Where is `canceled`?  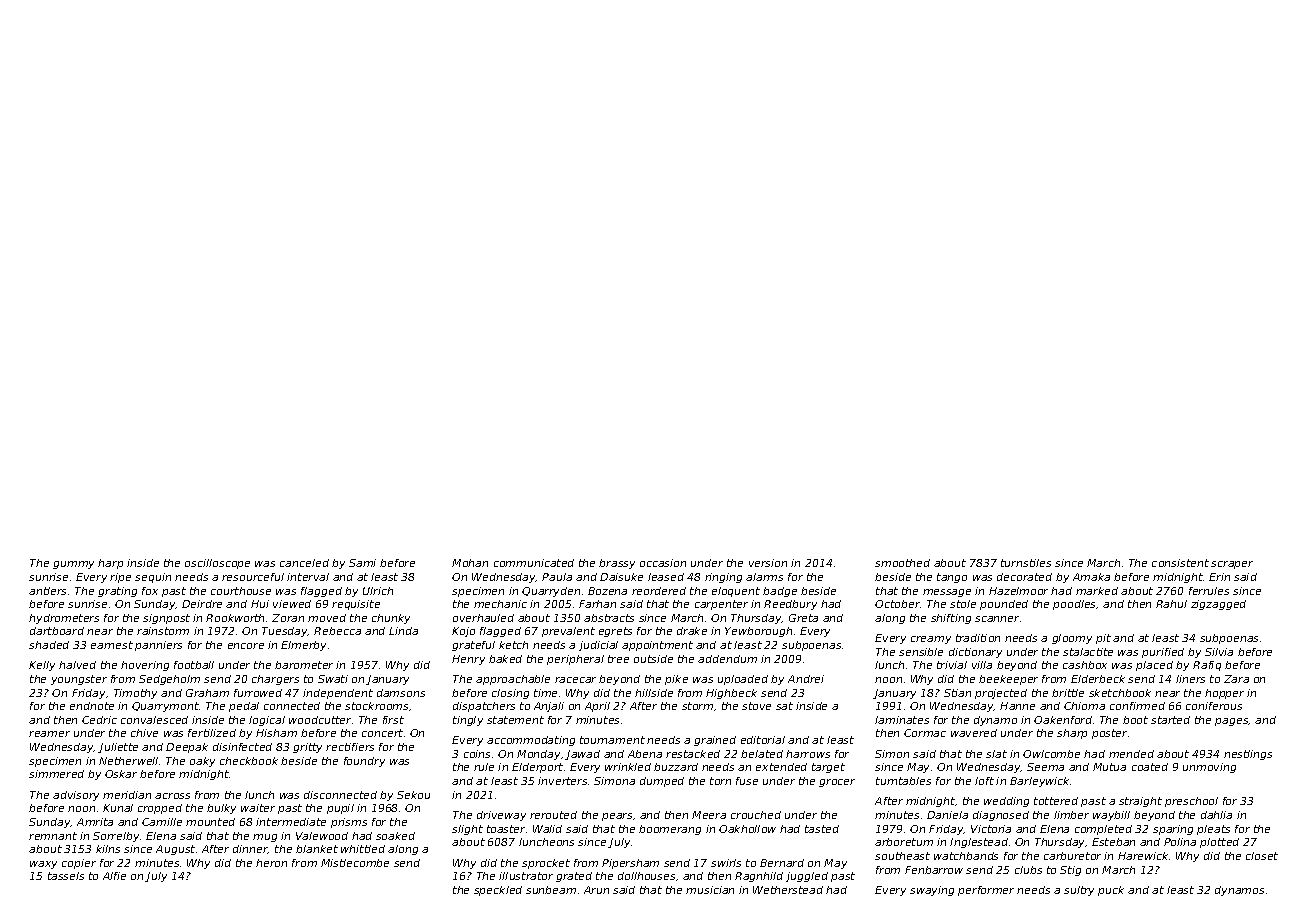 canceled is located at coordinates (304, 563).
